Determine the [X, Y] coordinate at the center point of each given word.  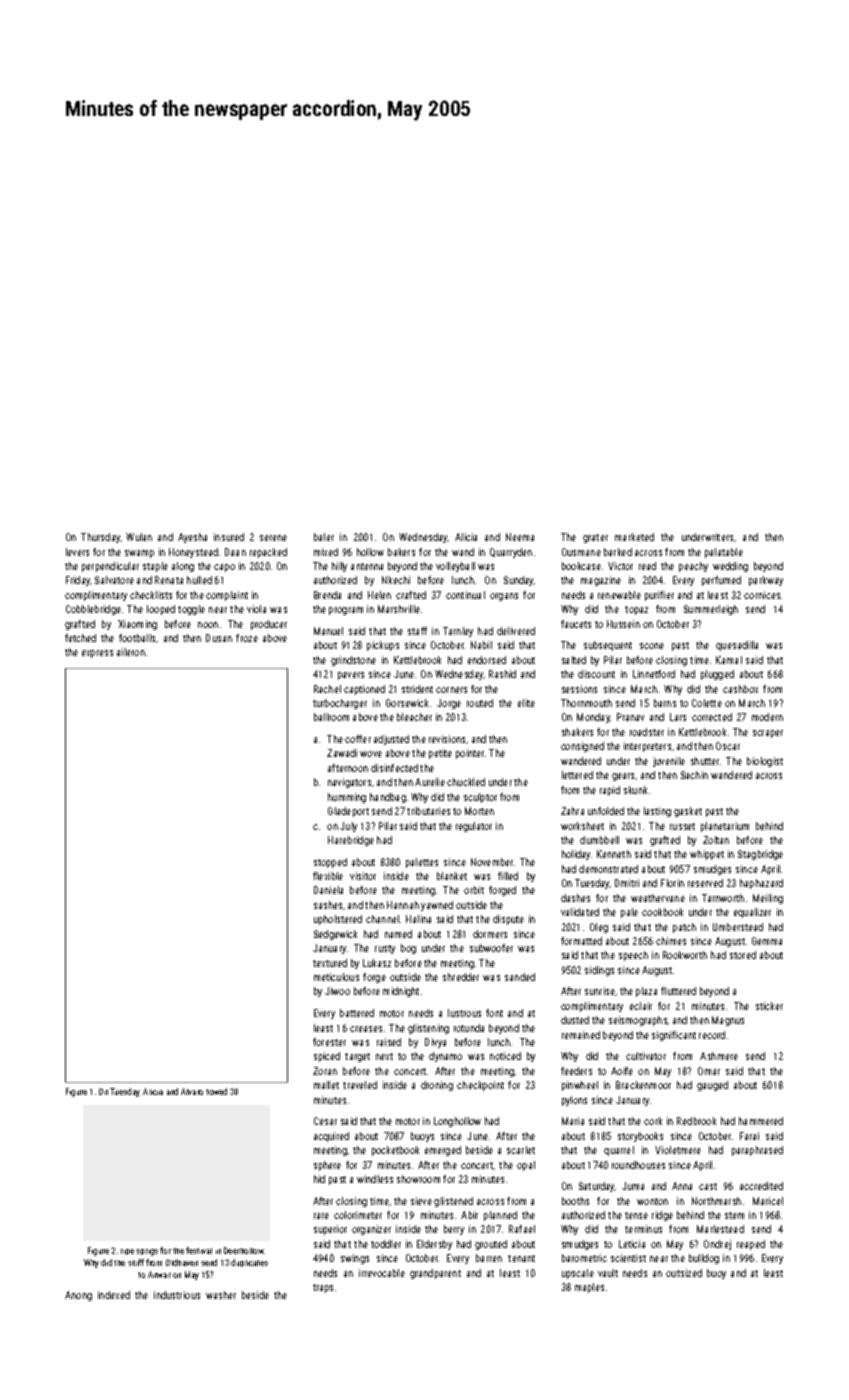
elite [526, 703]
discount [596, 674]
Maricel [768, 1201]
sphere [327, 1166]
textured [330, 963]
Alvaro [192, 1091]
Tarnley [458, 632]
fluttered [678, 991]
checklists [151, 595]
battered [357, 1013]
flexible [328, 876]
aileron [131, 652]
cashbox [740, 689]
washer [221, 1295]
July [348, 827]
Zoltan [716, 840]
